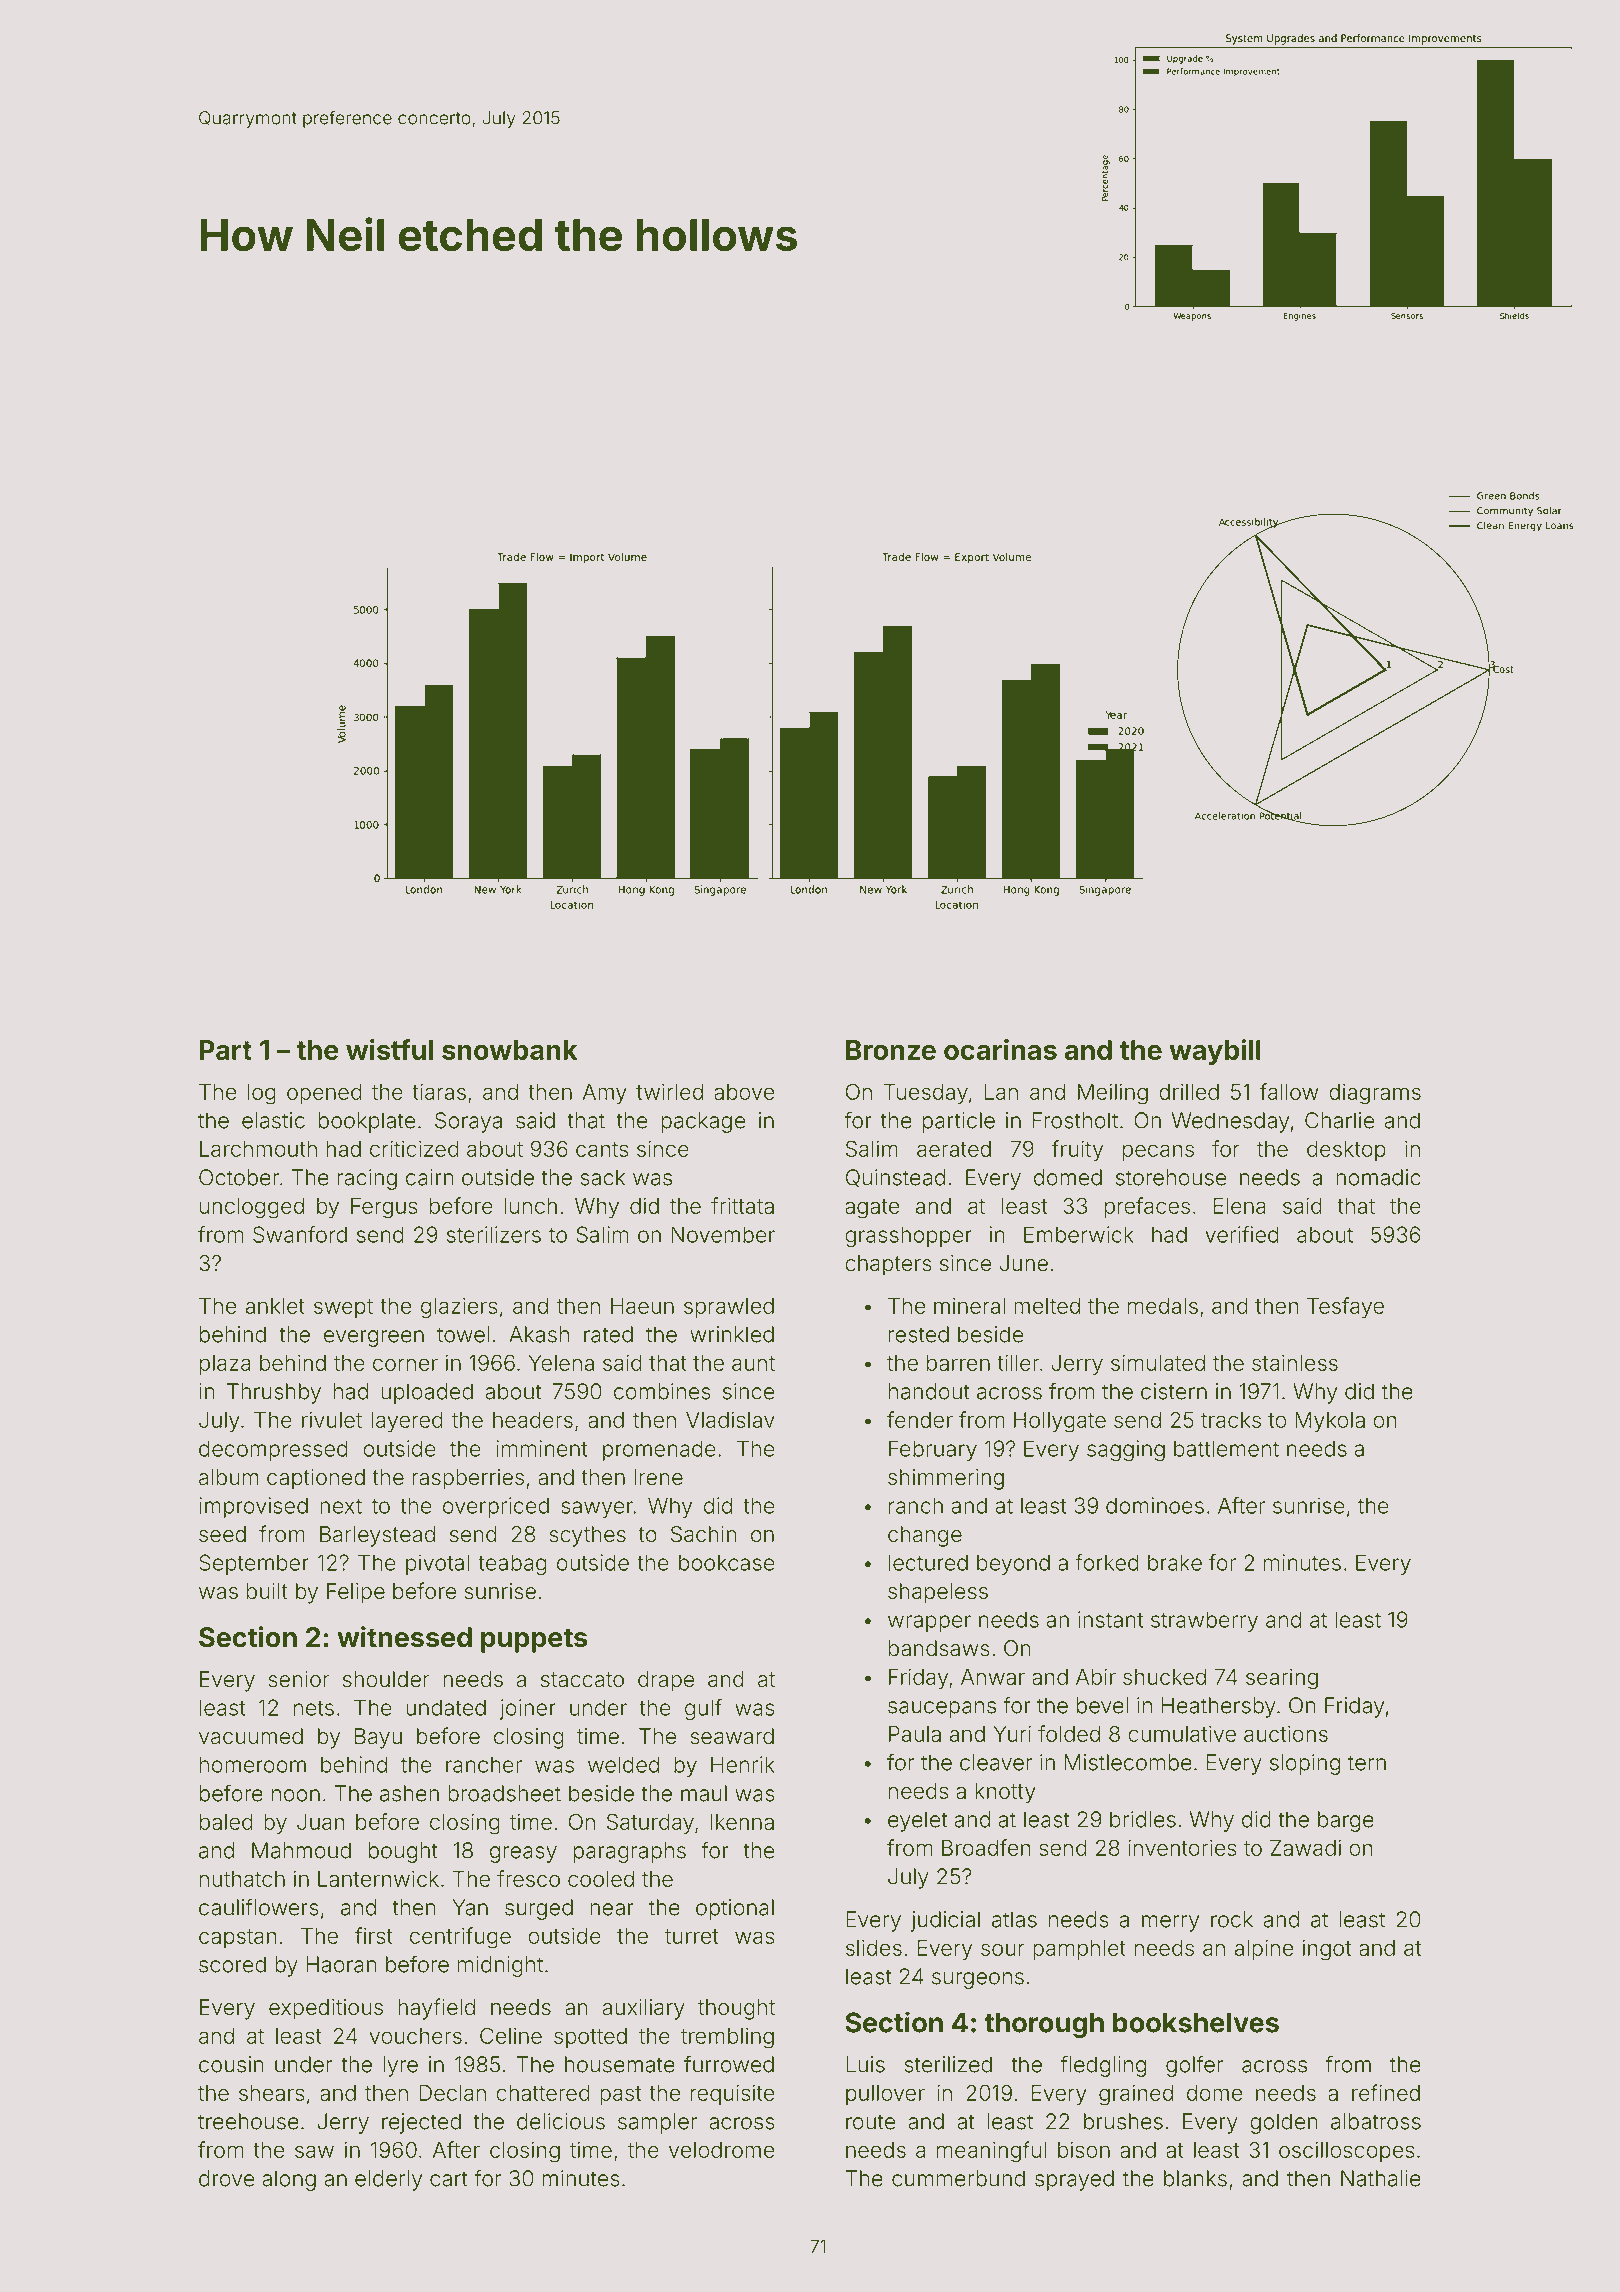 This screenshot has height=2292, width=1620. I want to click on welded, so click(623, 1764).
